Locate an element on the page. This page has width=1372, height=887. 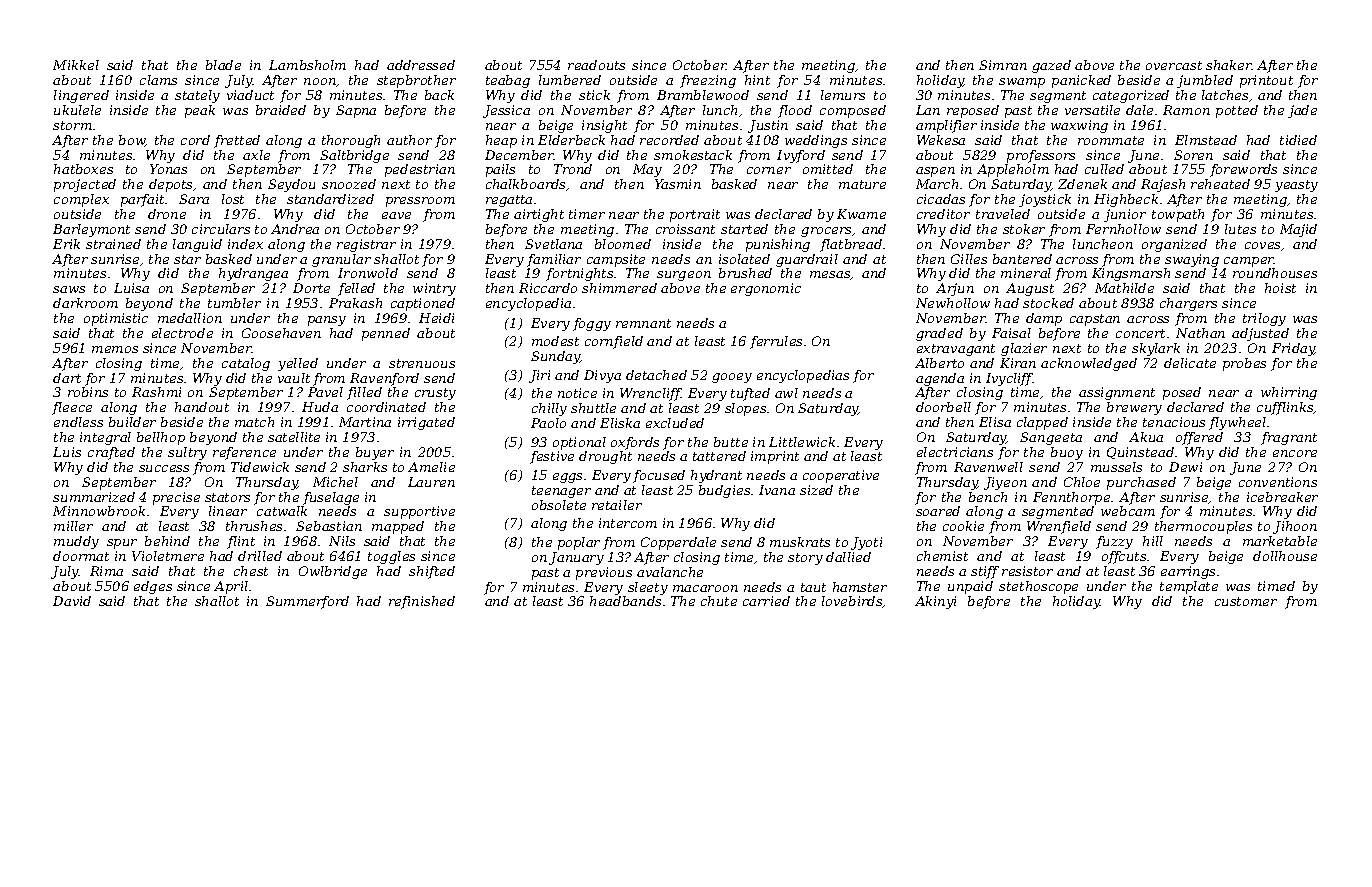
retailer is located at coordinates (617, 505).
